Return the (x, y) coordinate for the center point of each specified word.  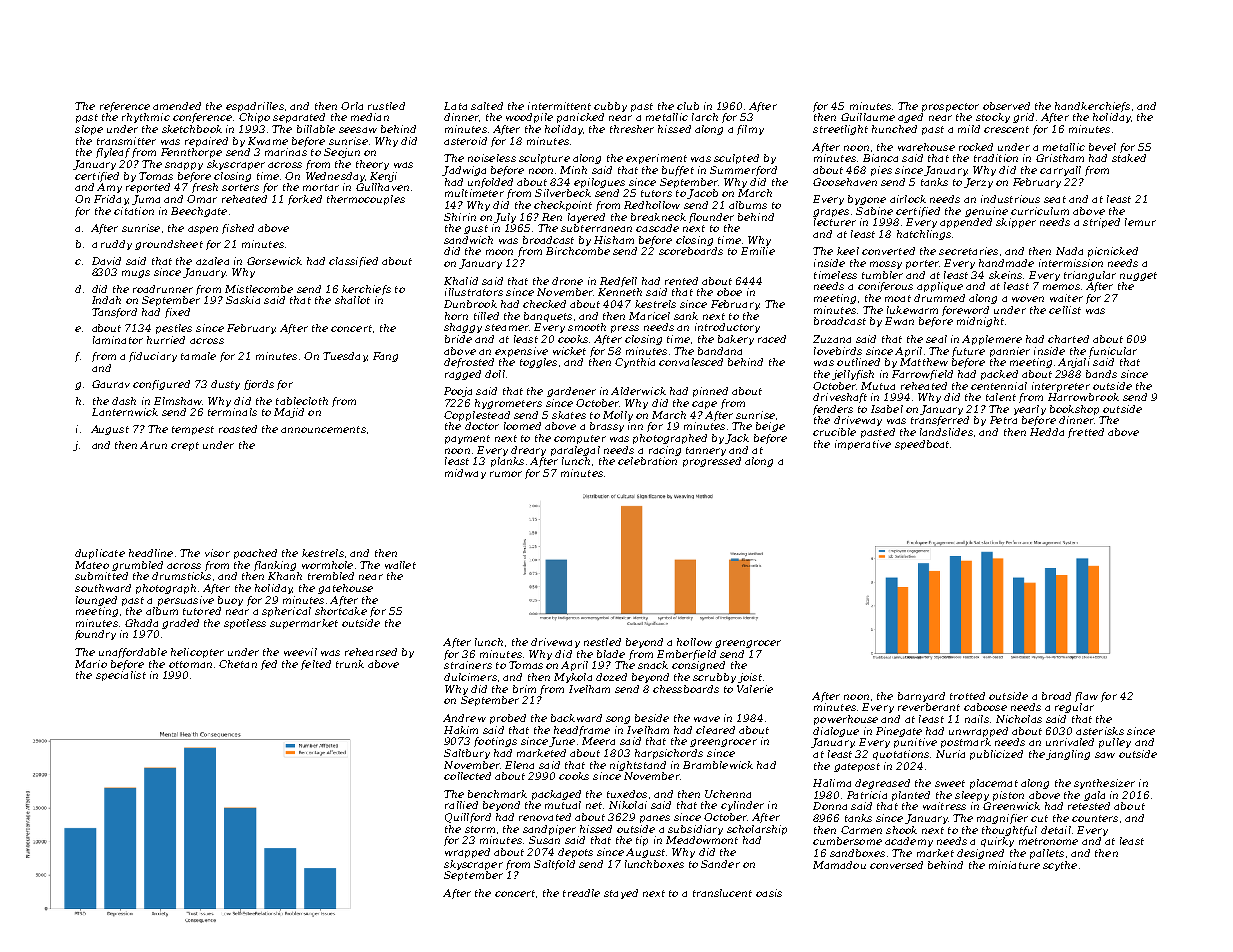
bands (1101, 374)
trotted (967, 696)
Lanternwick (125, 412)
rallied (461, 805)
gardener (571, 392)
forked (305, 200)
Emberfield (686, 655)
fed (269, 665)
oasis (769, 893)
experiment (656, 159)
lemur (1140, 222)
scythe (1060, 866)
